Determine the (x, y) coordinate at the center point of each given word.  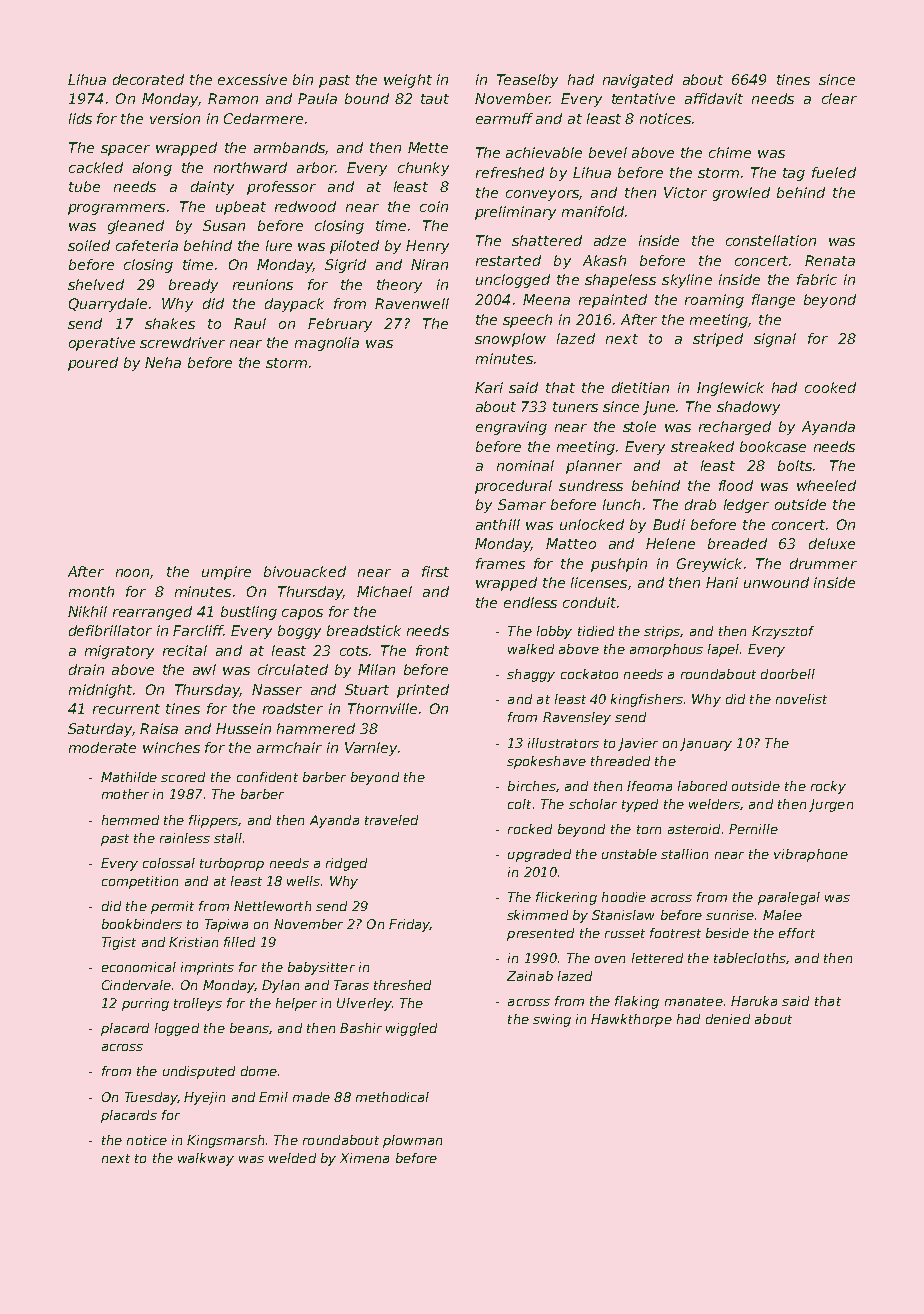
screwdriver (182, 342)
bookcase (773, 446)
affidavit (714, 98)
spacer (125, 150)
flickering (566, 898)
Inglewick (730, 389)
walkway (206, 1159)
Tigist (119, 943)
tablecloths (750, 958)
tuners (575, 407)
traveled (391, 820)
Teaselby (527, 81)
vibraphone (811, 855)
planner (594, 467)
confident (267, 777)
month (91, 591)
